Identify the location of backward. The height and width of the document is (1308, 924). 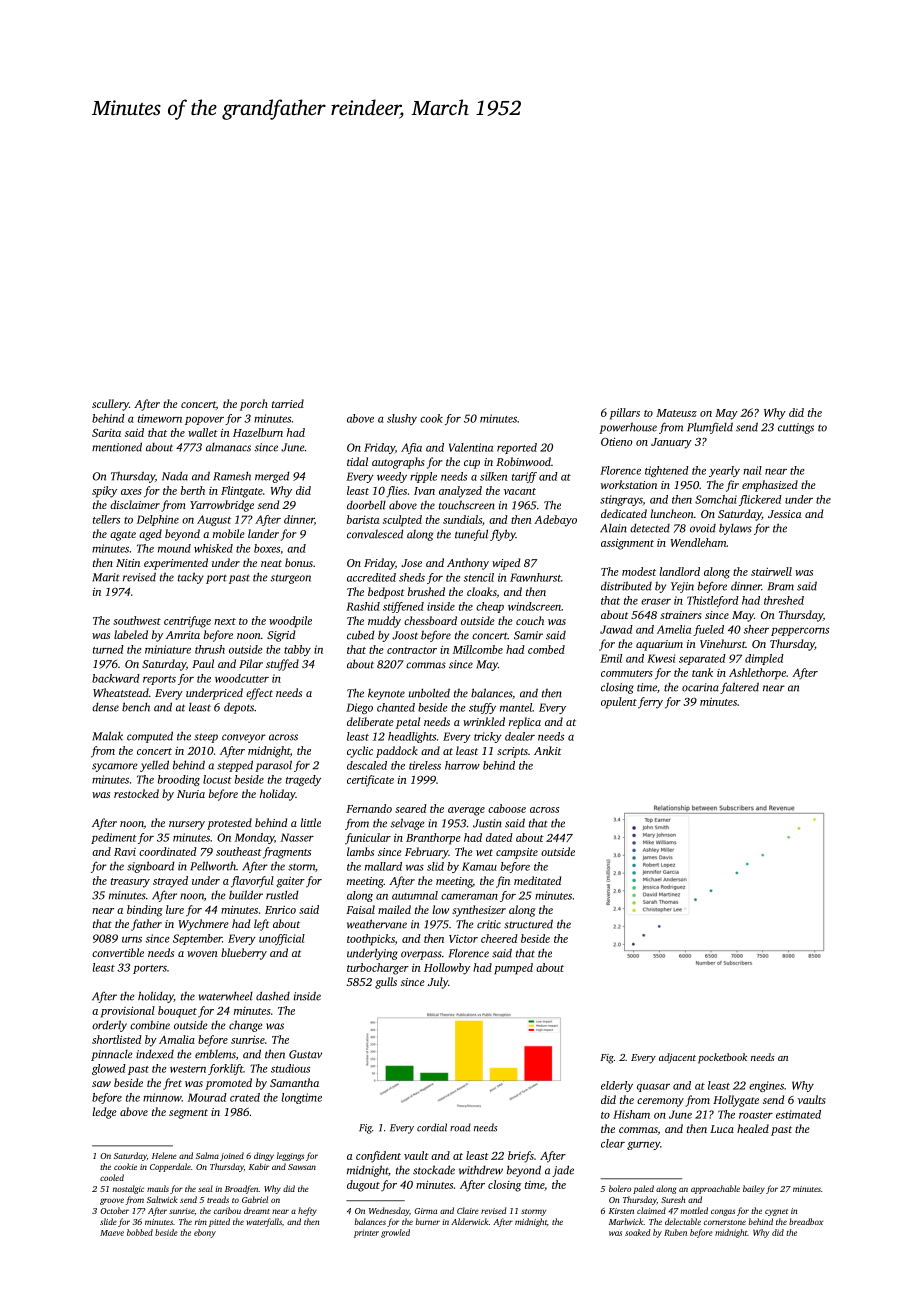
(116, 678).
